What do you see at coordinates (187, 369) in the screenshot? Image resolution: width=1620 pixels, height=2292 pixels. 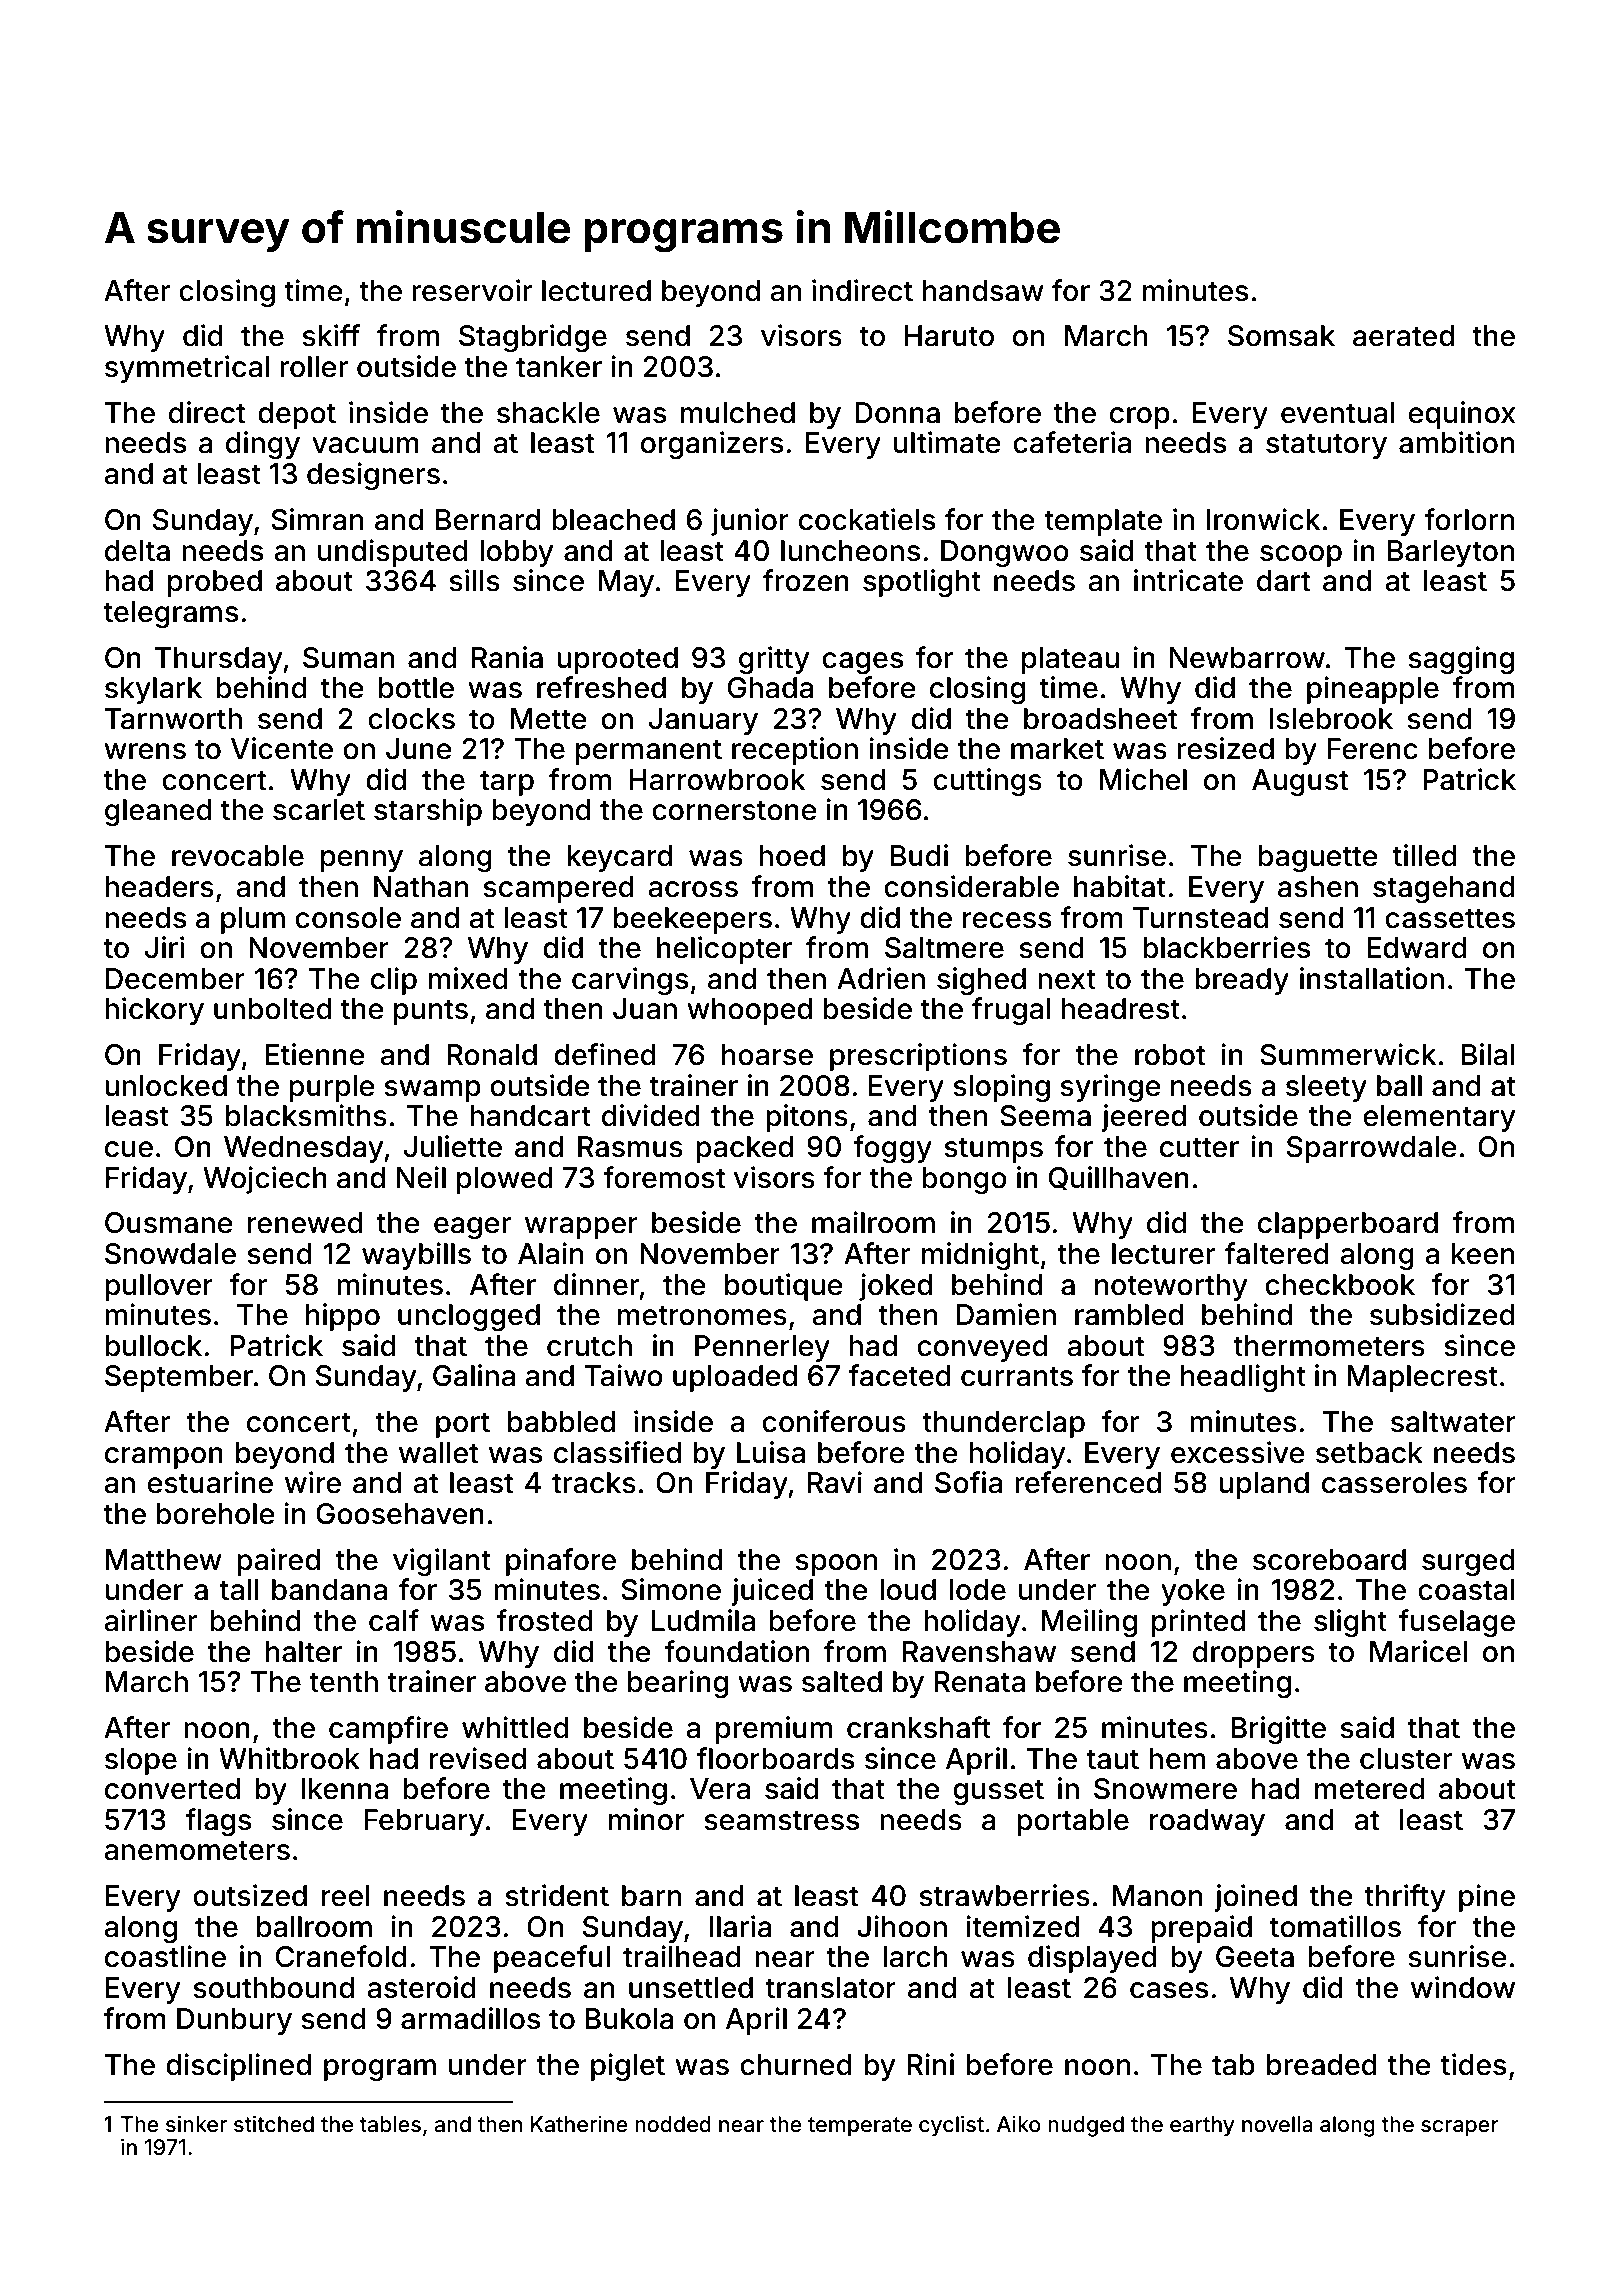 I see `symmetrical` at bounding box center [187, 369].
